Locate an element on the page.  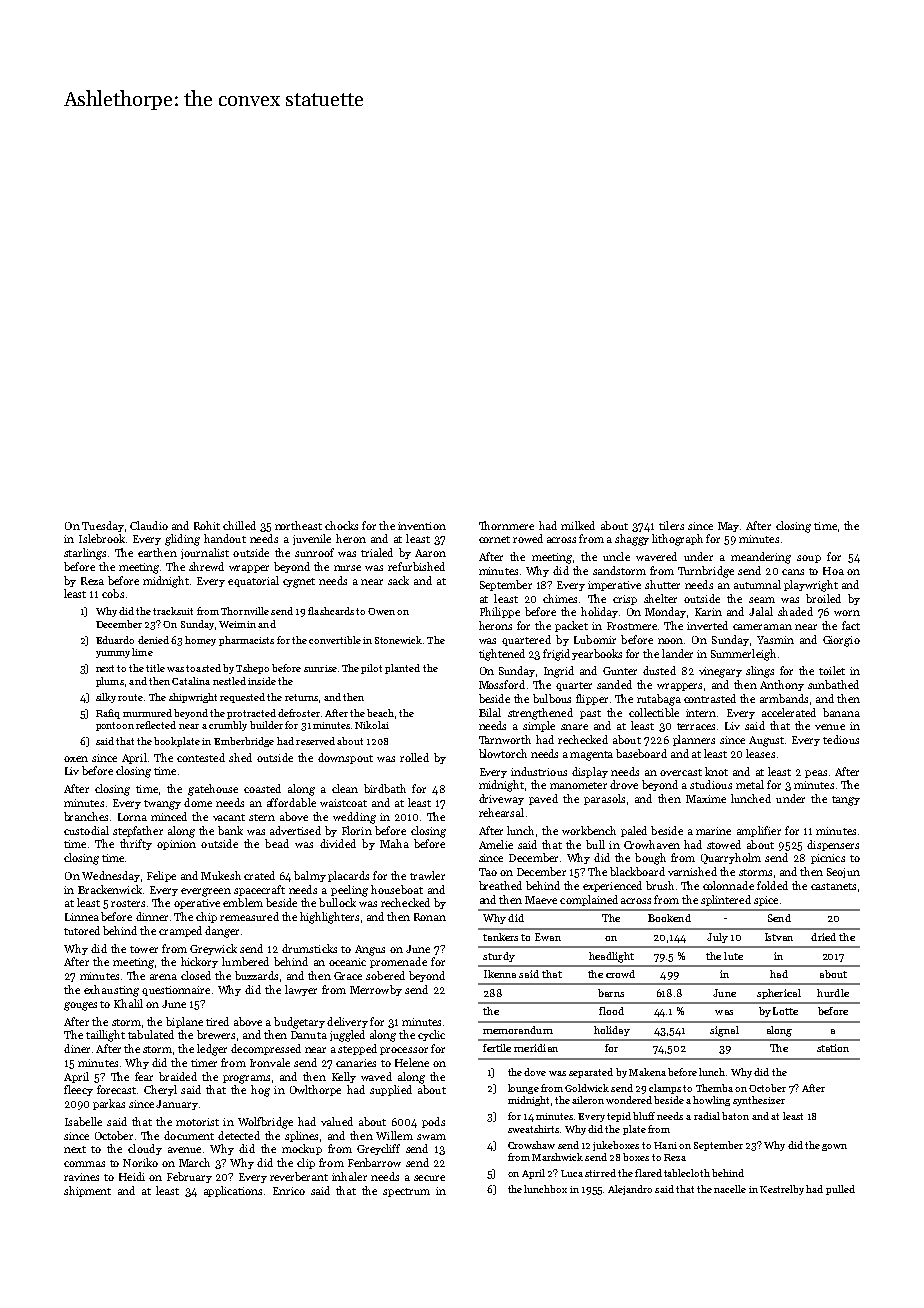
opinion is located at coordinates (176, 845).
